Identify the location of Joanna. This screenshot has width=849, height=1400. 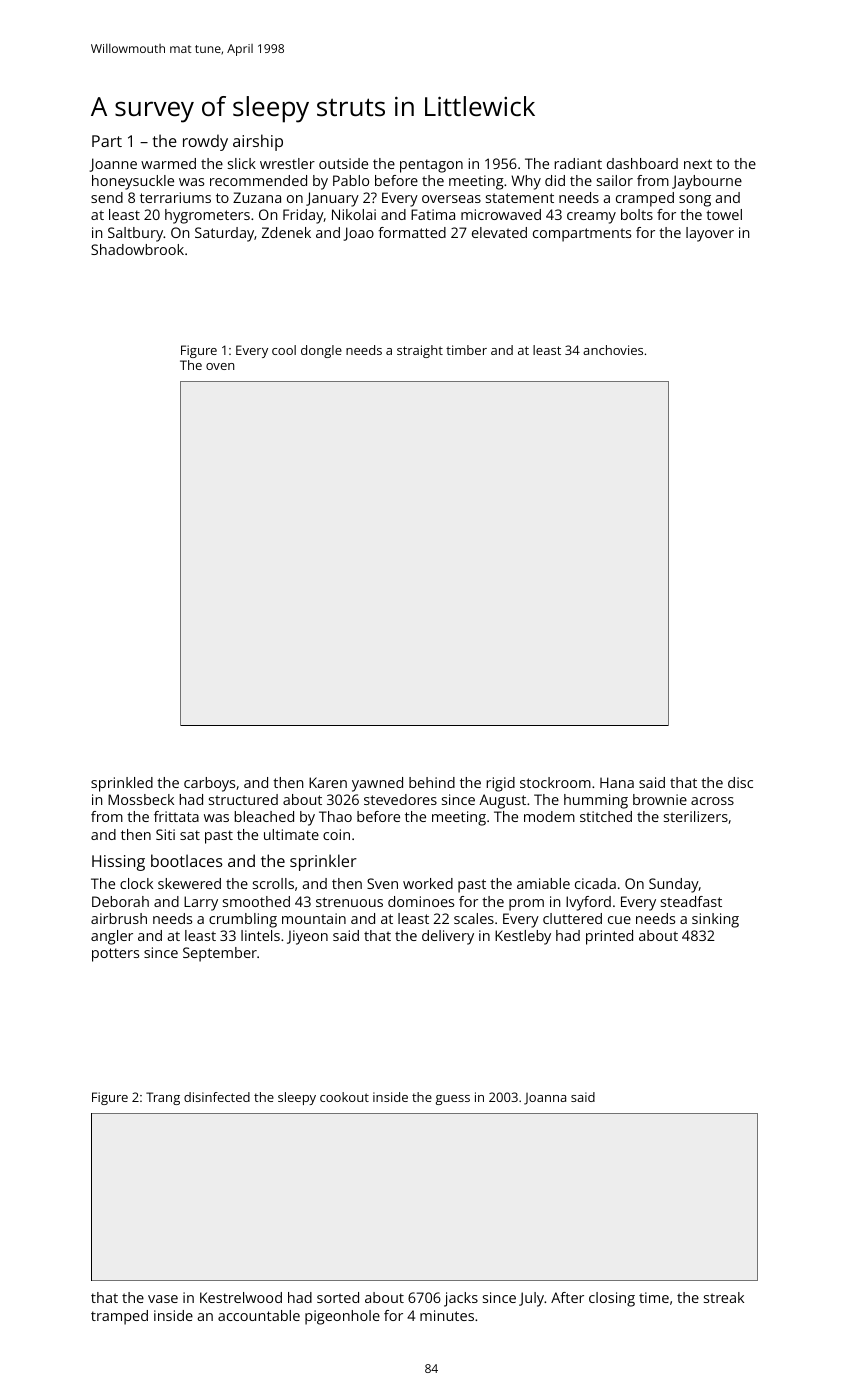
(545, 1099).
